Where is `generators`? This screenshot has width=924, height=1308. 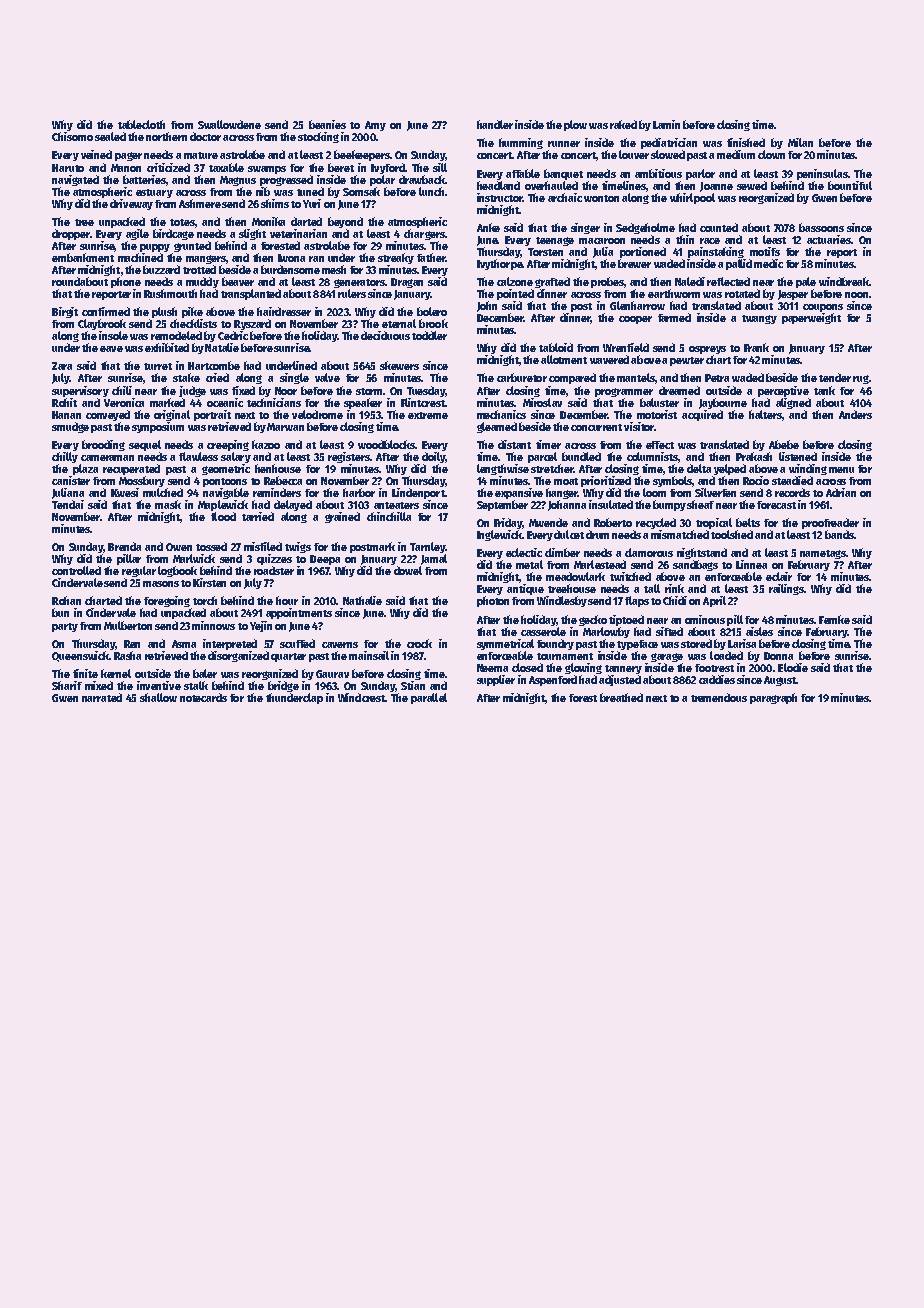
generators is located at coordinates (359, 283).
